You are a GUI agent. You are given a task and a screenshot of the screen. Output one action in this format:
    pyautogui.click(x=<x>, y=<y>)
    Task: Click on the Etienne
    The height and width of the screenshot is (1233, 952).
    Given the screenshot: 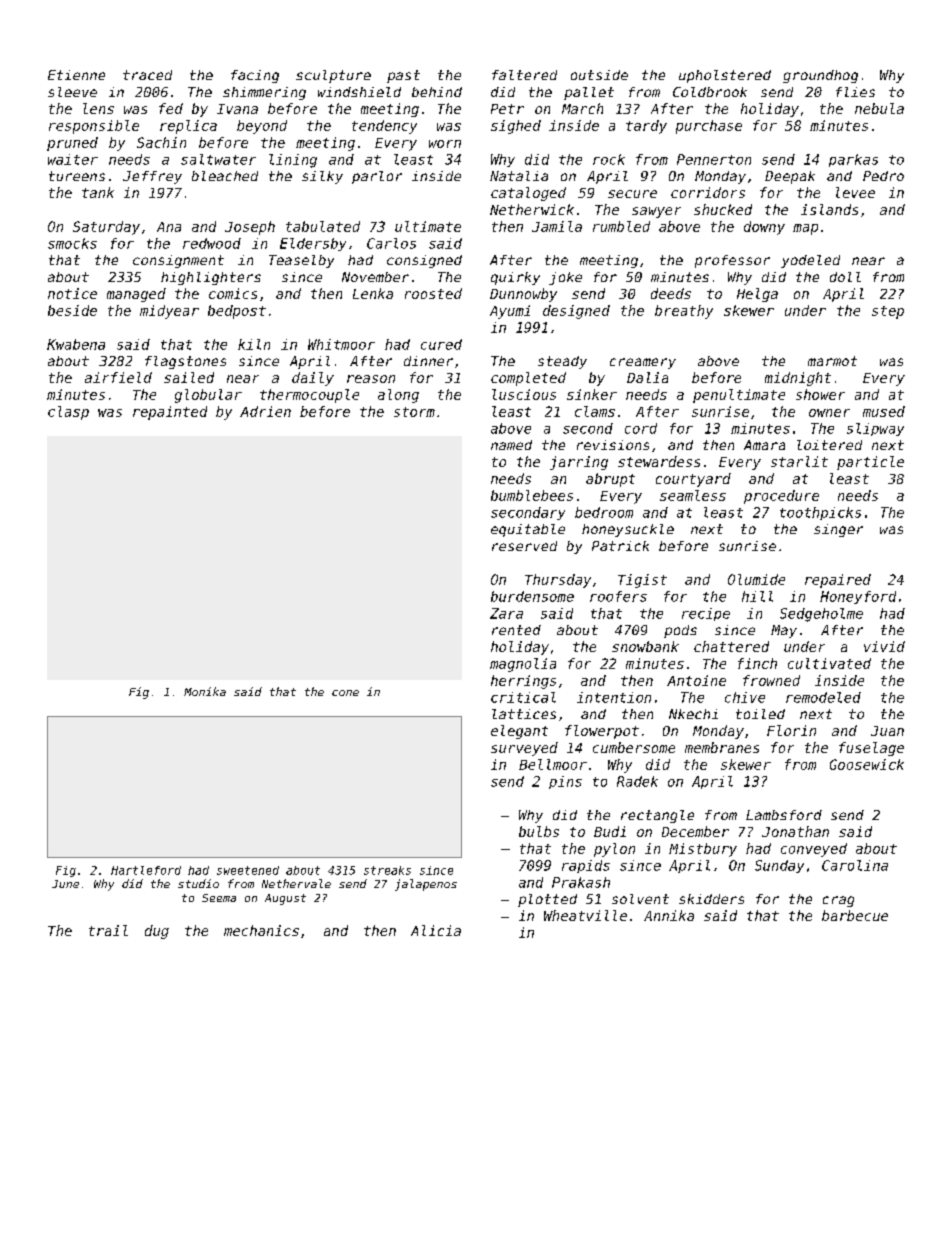 What is the action you would take?
    pyautogui.click(x=76, y=75)
